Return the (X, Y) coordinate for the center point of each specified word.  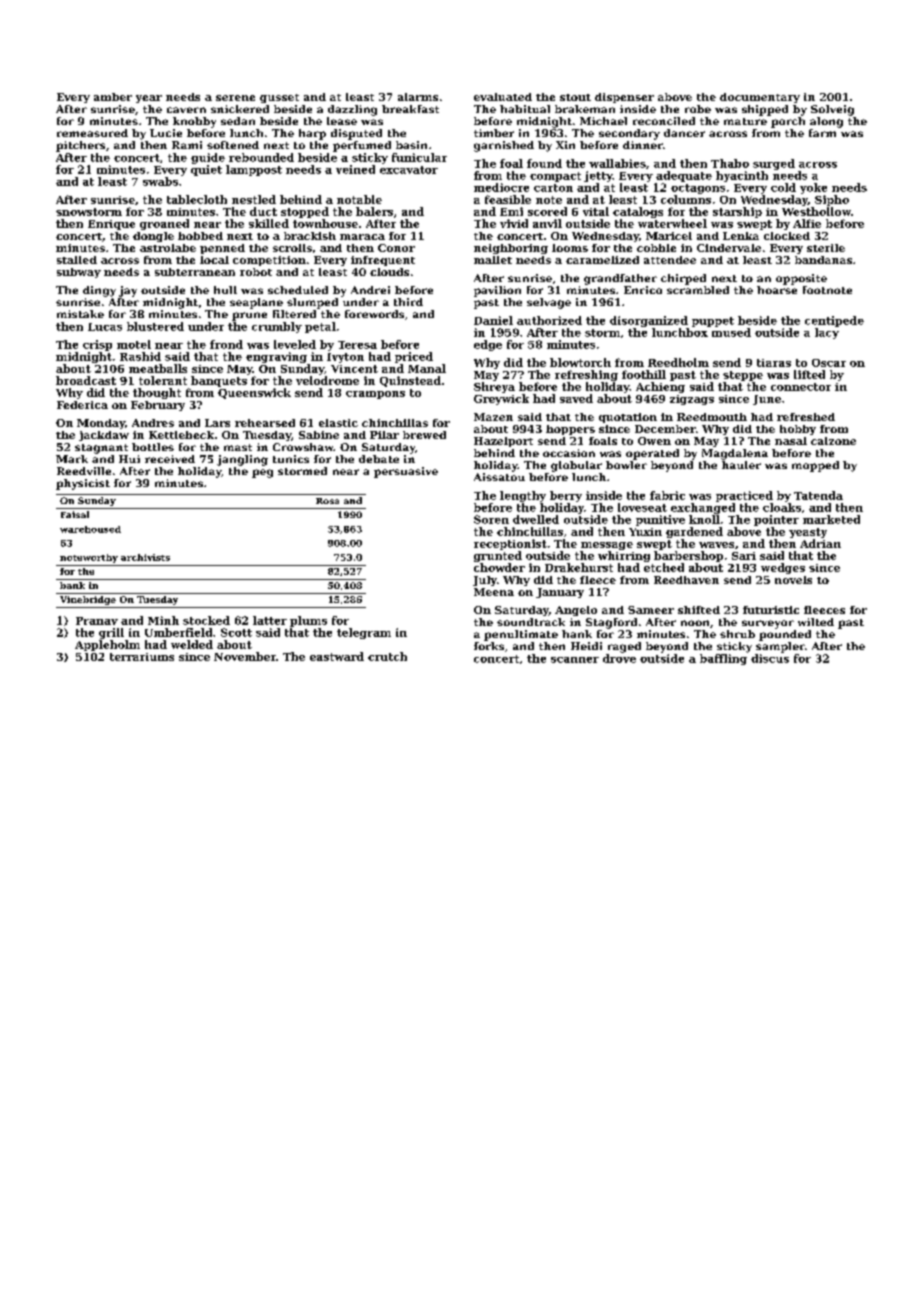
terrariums (142, 657)
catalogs (638, 212)
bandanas (823, 260)
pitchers (80, 146)
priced (414, 357)
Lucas (105, 327)
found (544, 163)
